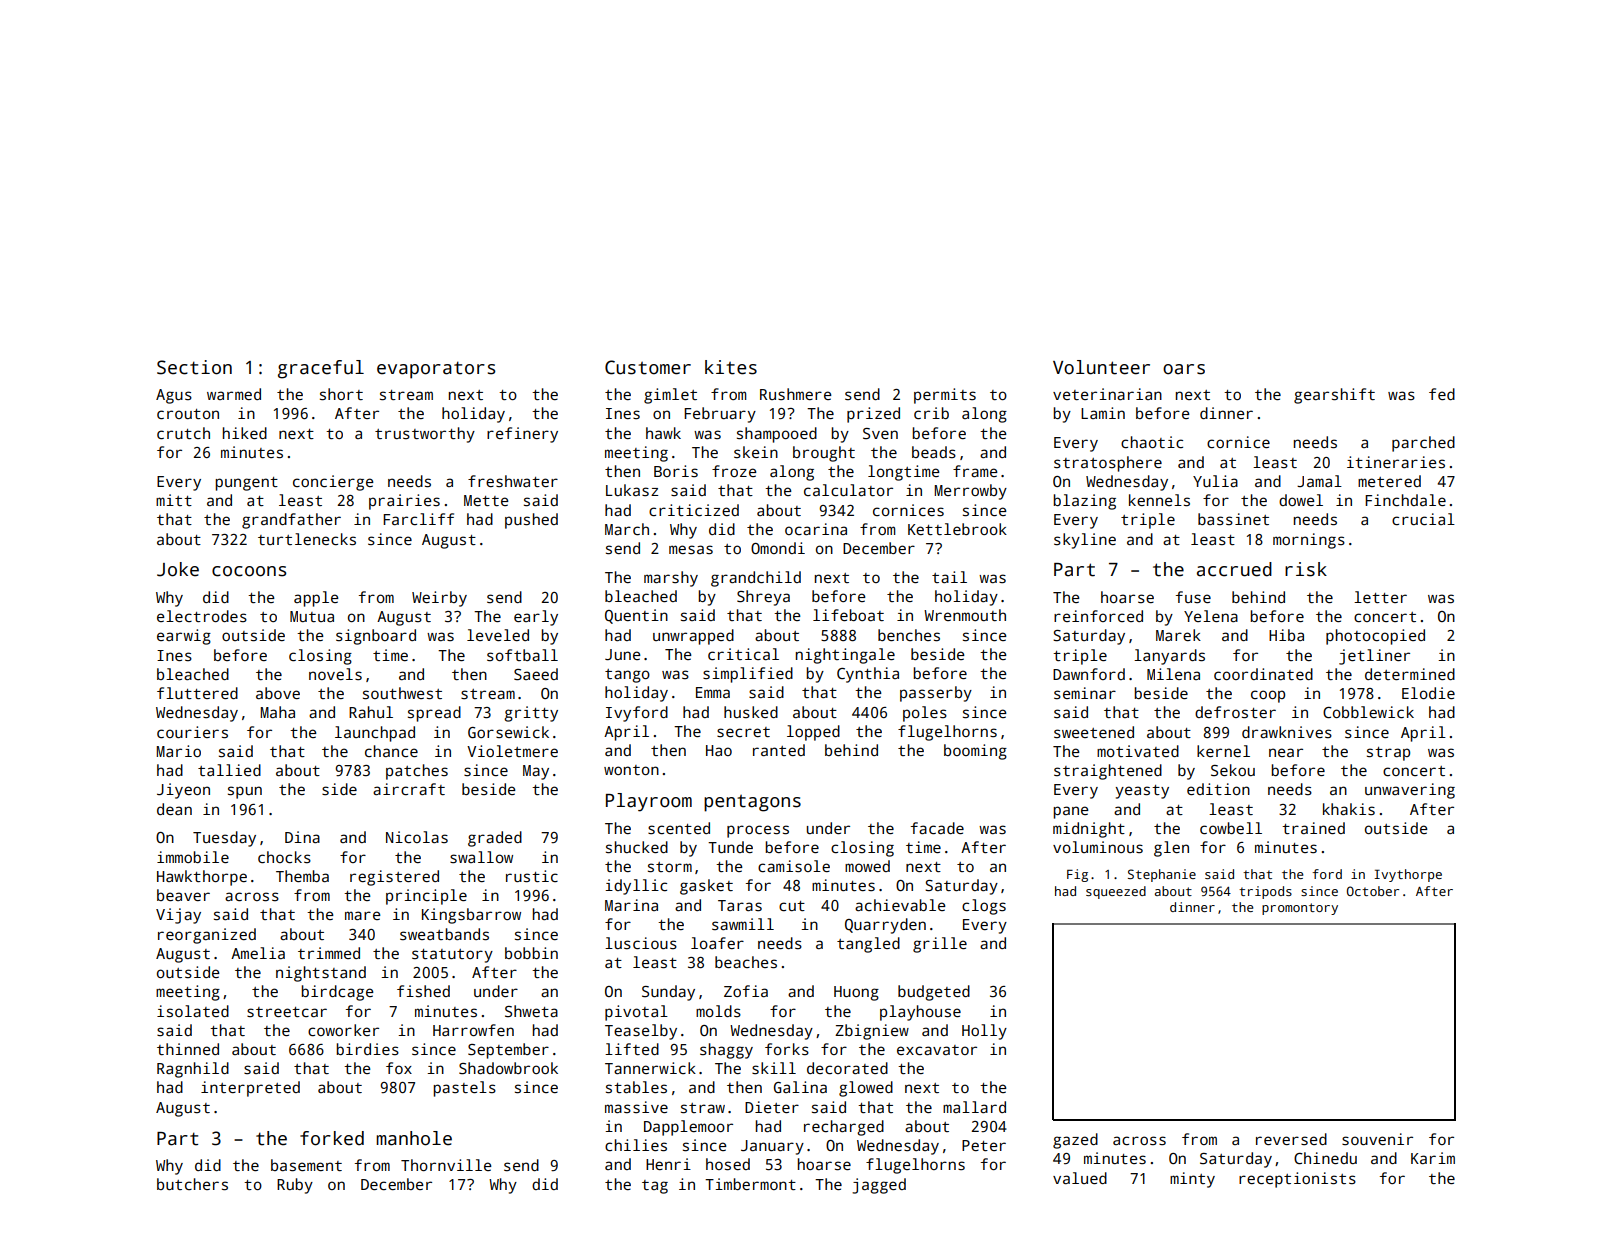 The height and width of the page is (1246, 1612). What do you see at coordinates (772, 1107) in the page?
I see `Dieter` at bounding box center [772, 1107].
